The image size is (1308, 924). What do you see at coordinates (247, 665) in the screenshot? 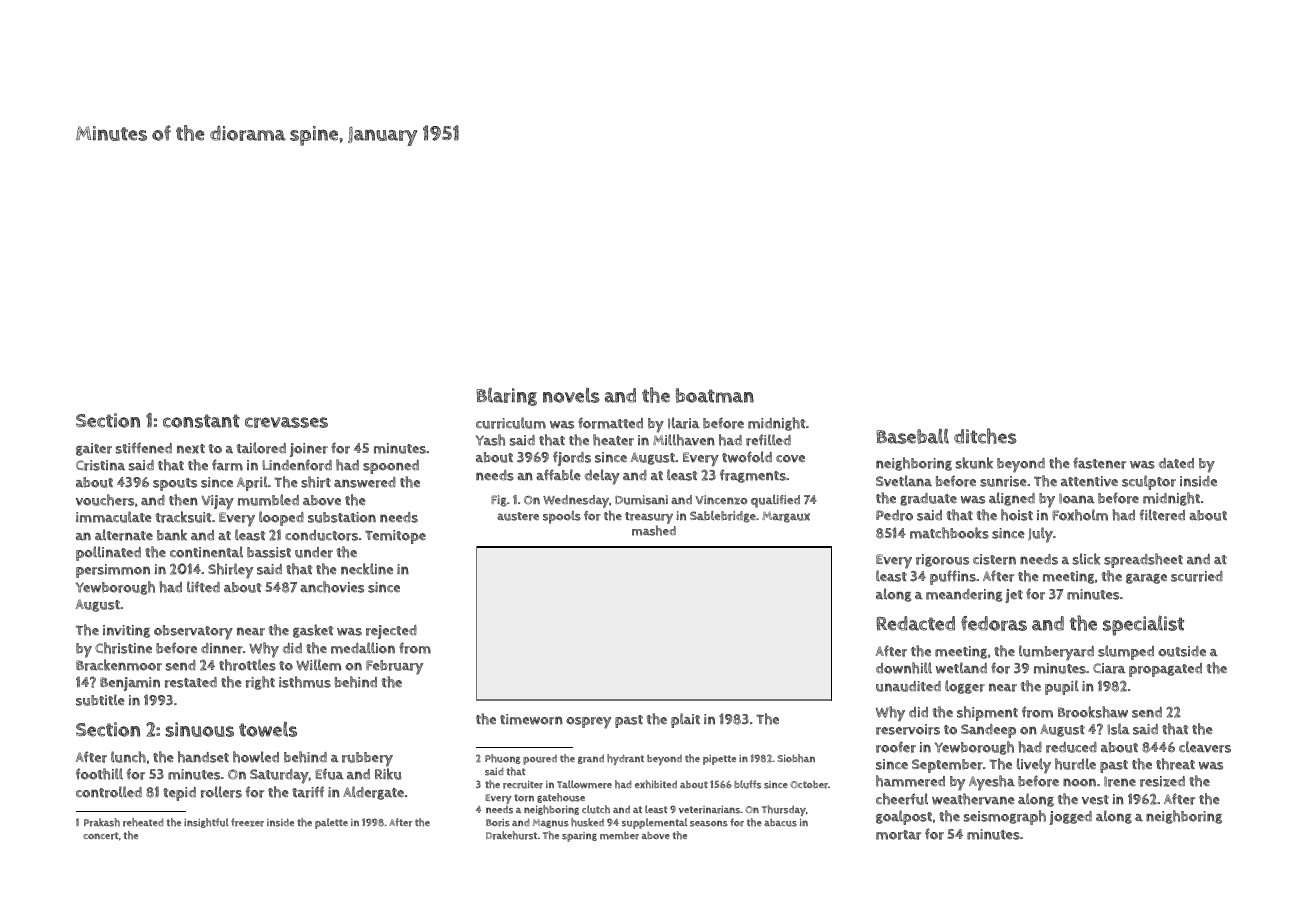
I see `throttles` at bounding box center [247, 665].
